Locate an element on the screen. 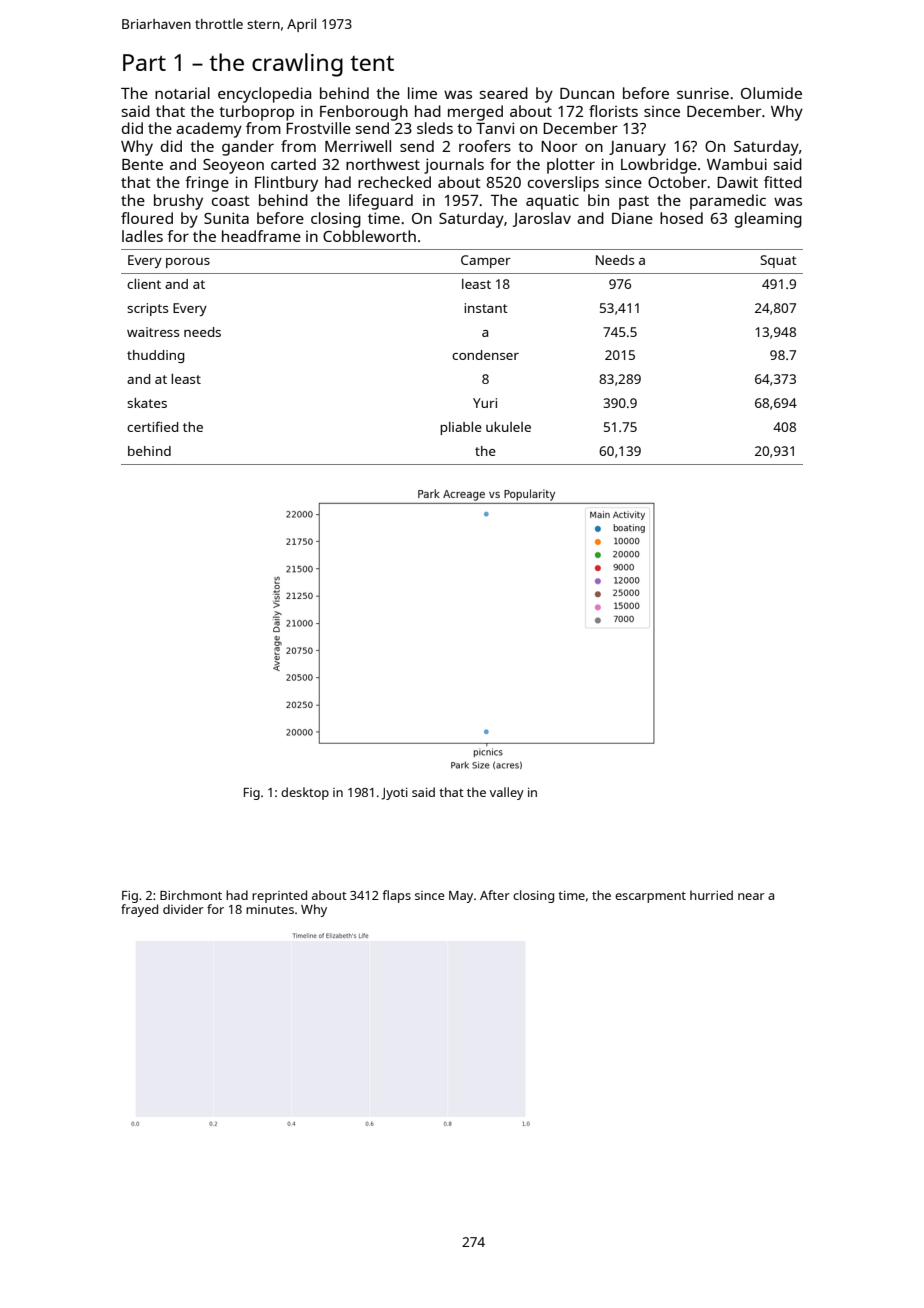  pliable is located at coordinates (461, 428).
